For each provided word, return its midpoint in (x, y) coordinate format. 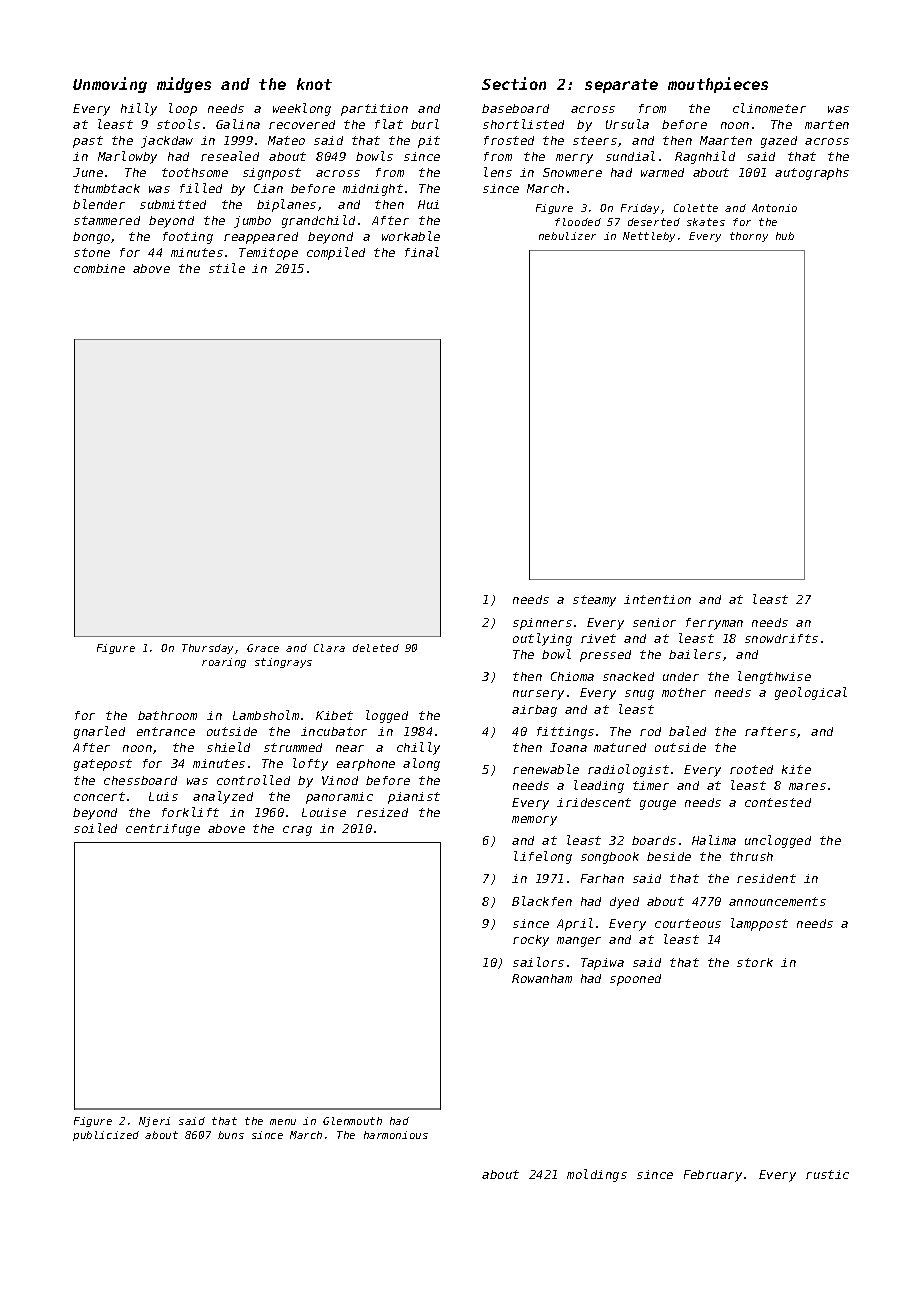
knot (314, 84)
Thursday (207, 649)
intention (657, 599)
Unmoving (110, 85)
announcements (777, 901)
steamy (594, 601)
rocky (531, 941)
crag (297, 831)
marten (827, 124)
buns (231, 1135)
